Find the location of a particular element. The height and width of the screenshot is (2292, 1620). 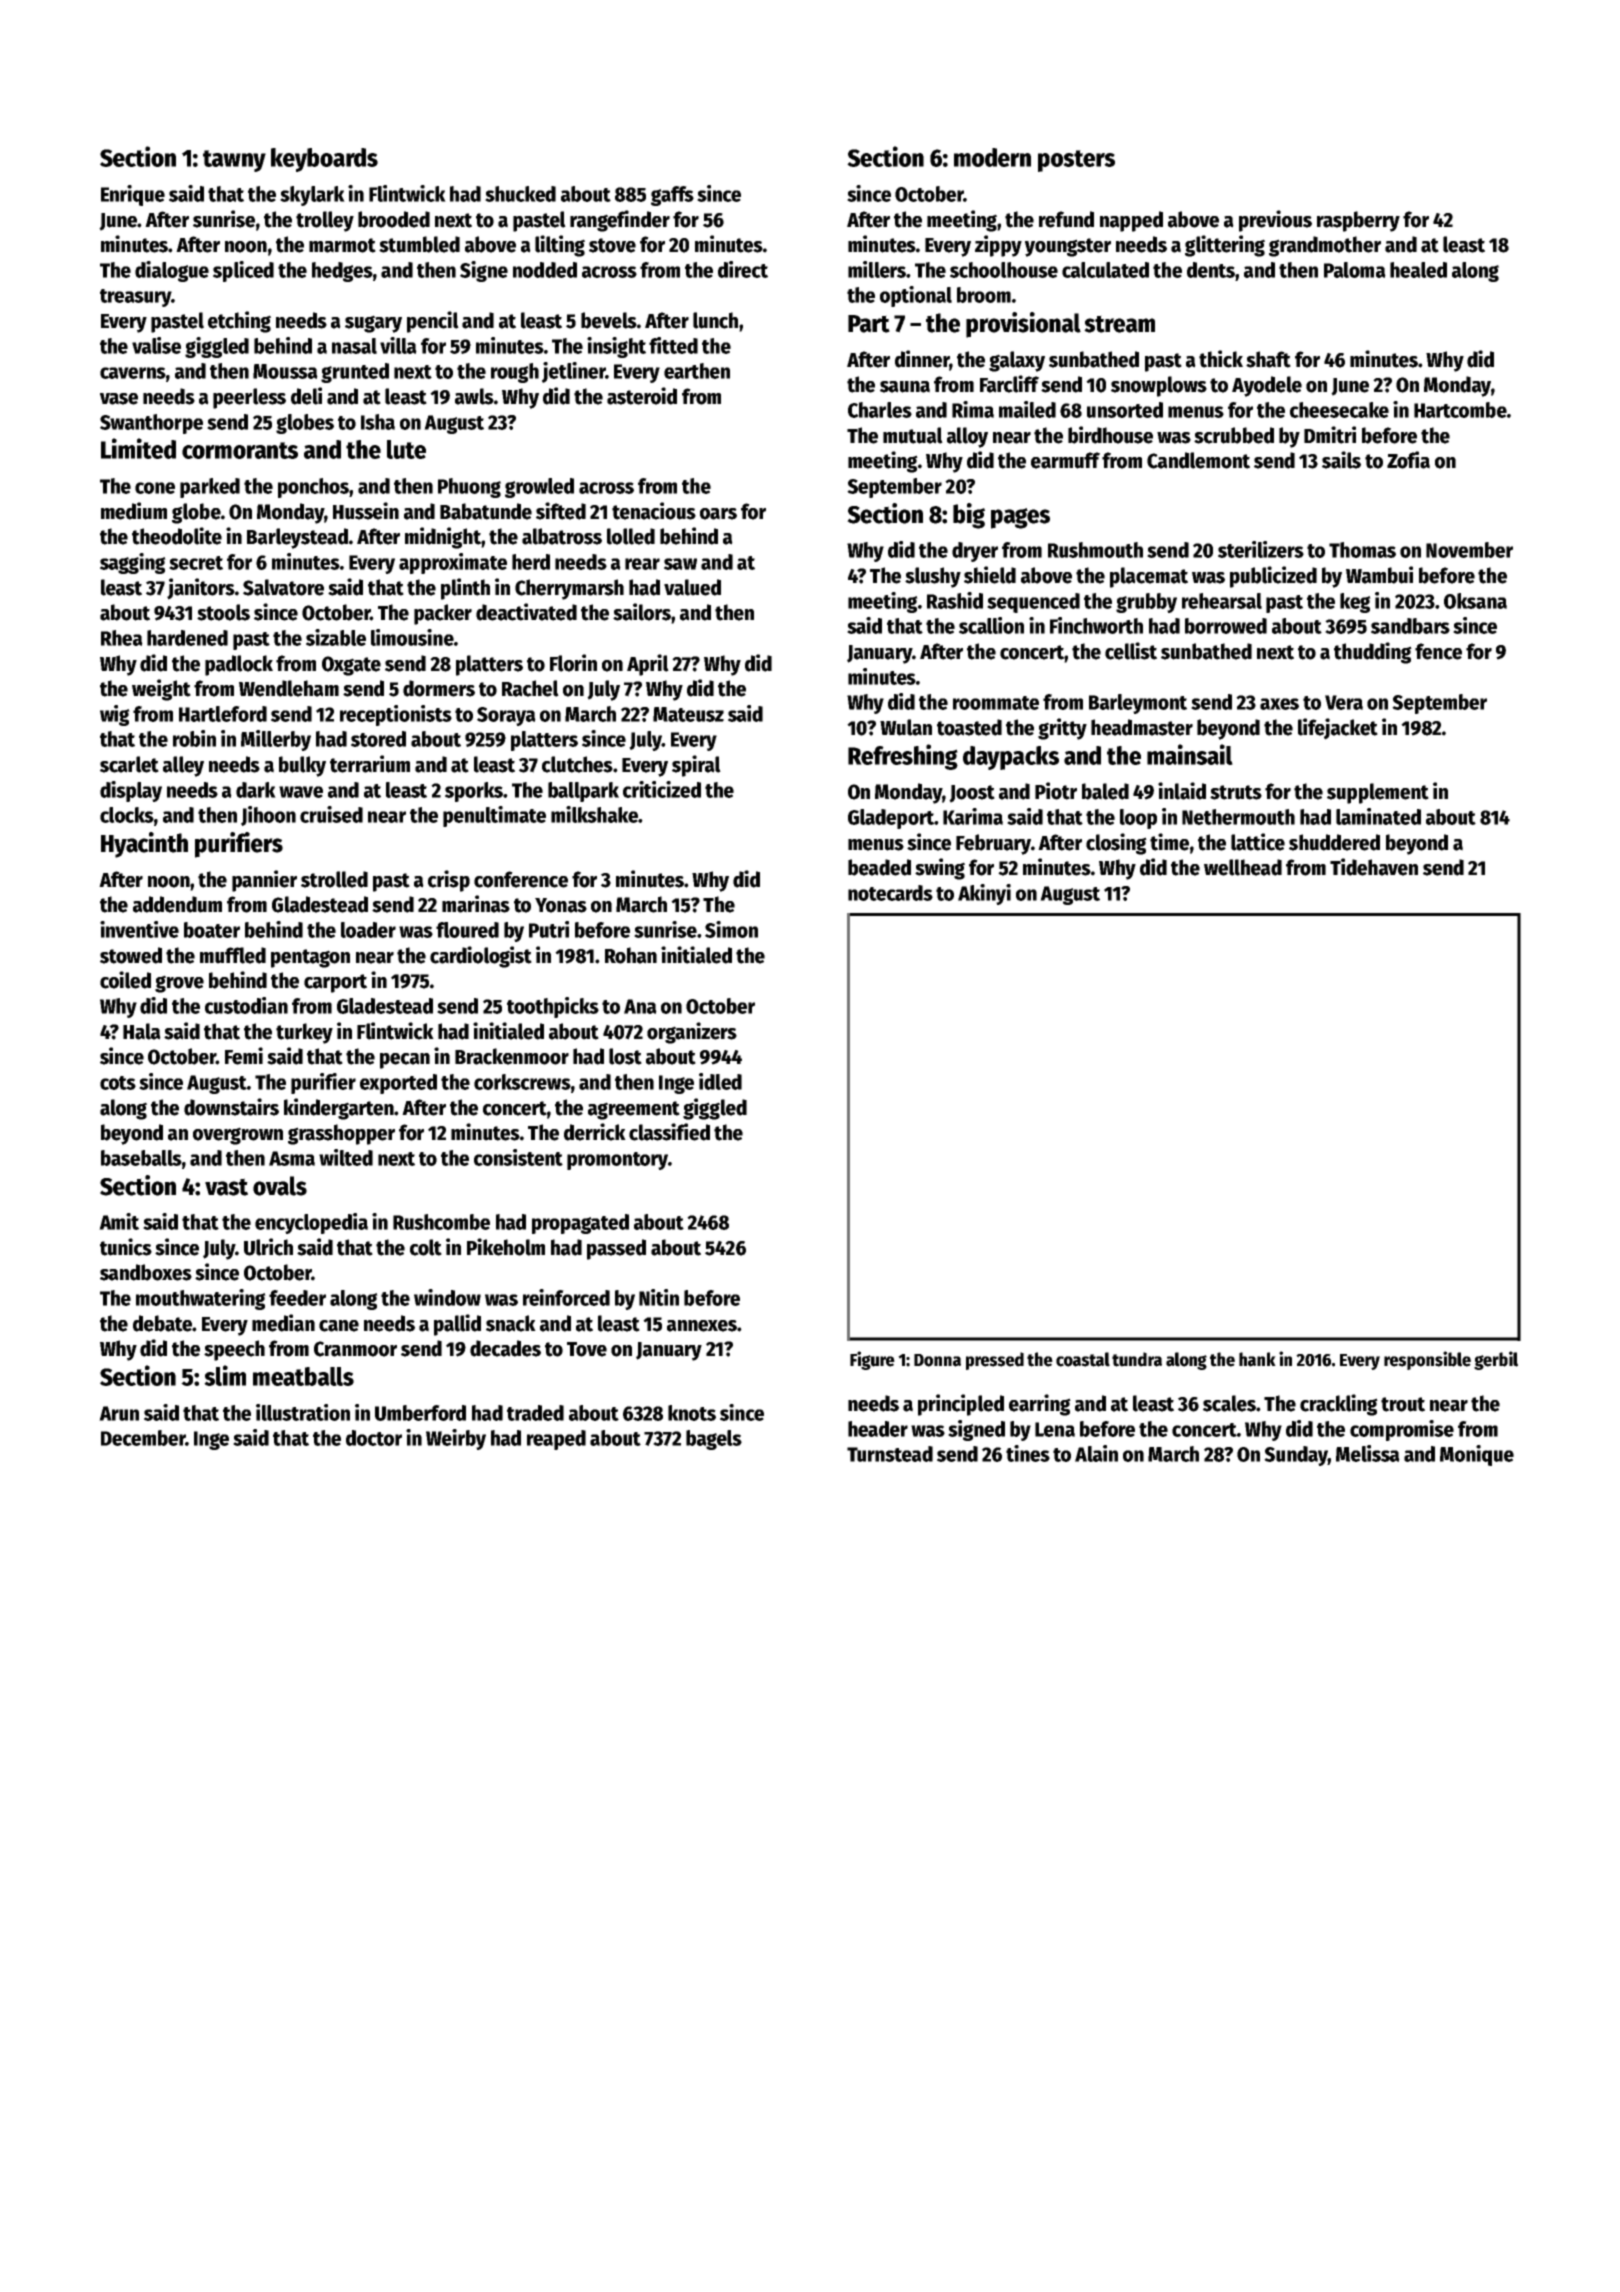

tawny is located at coordinates (234, 161).
